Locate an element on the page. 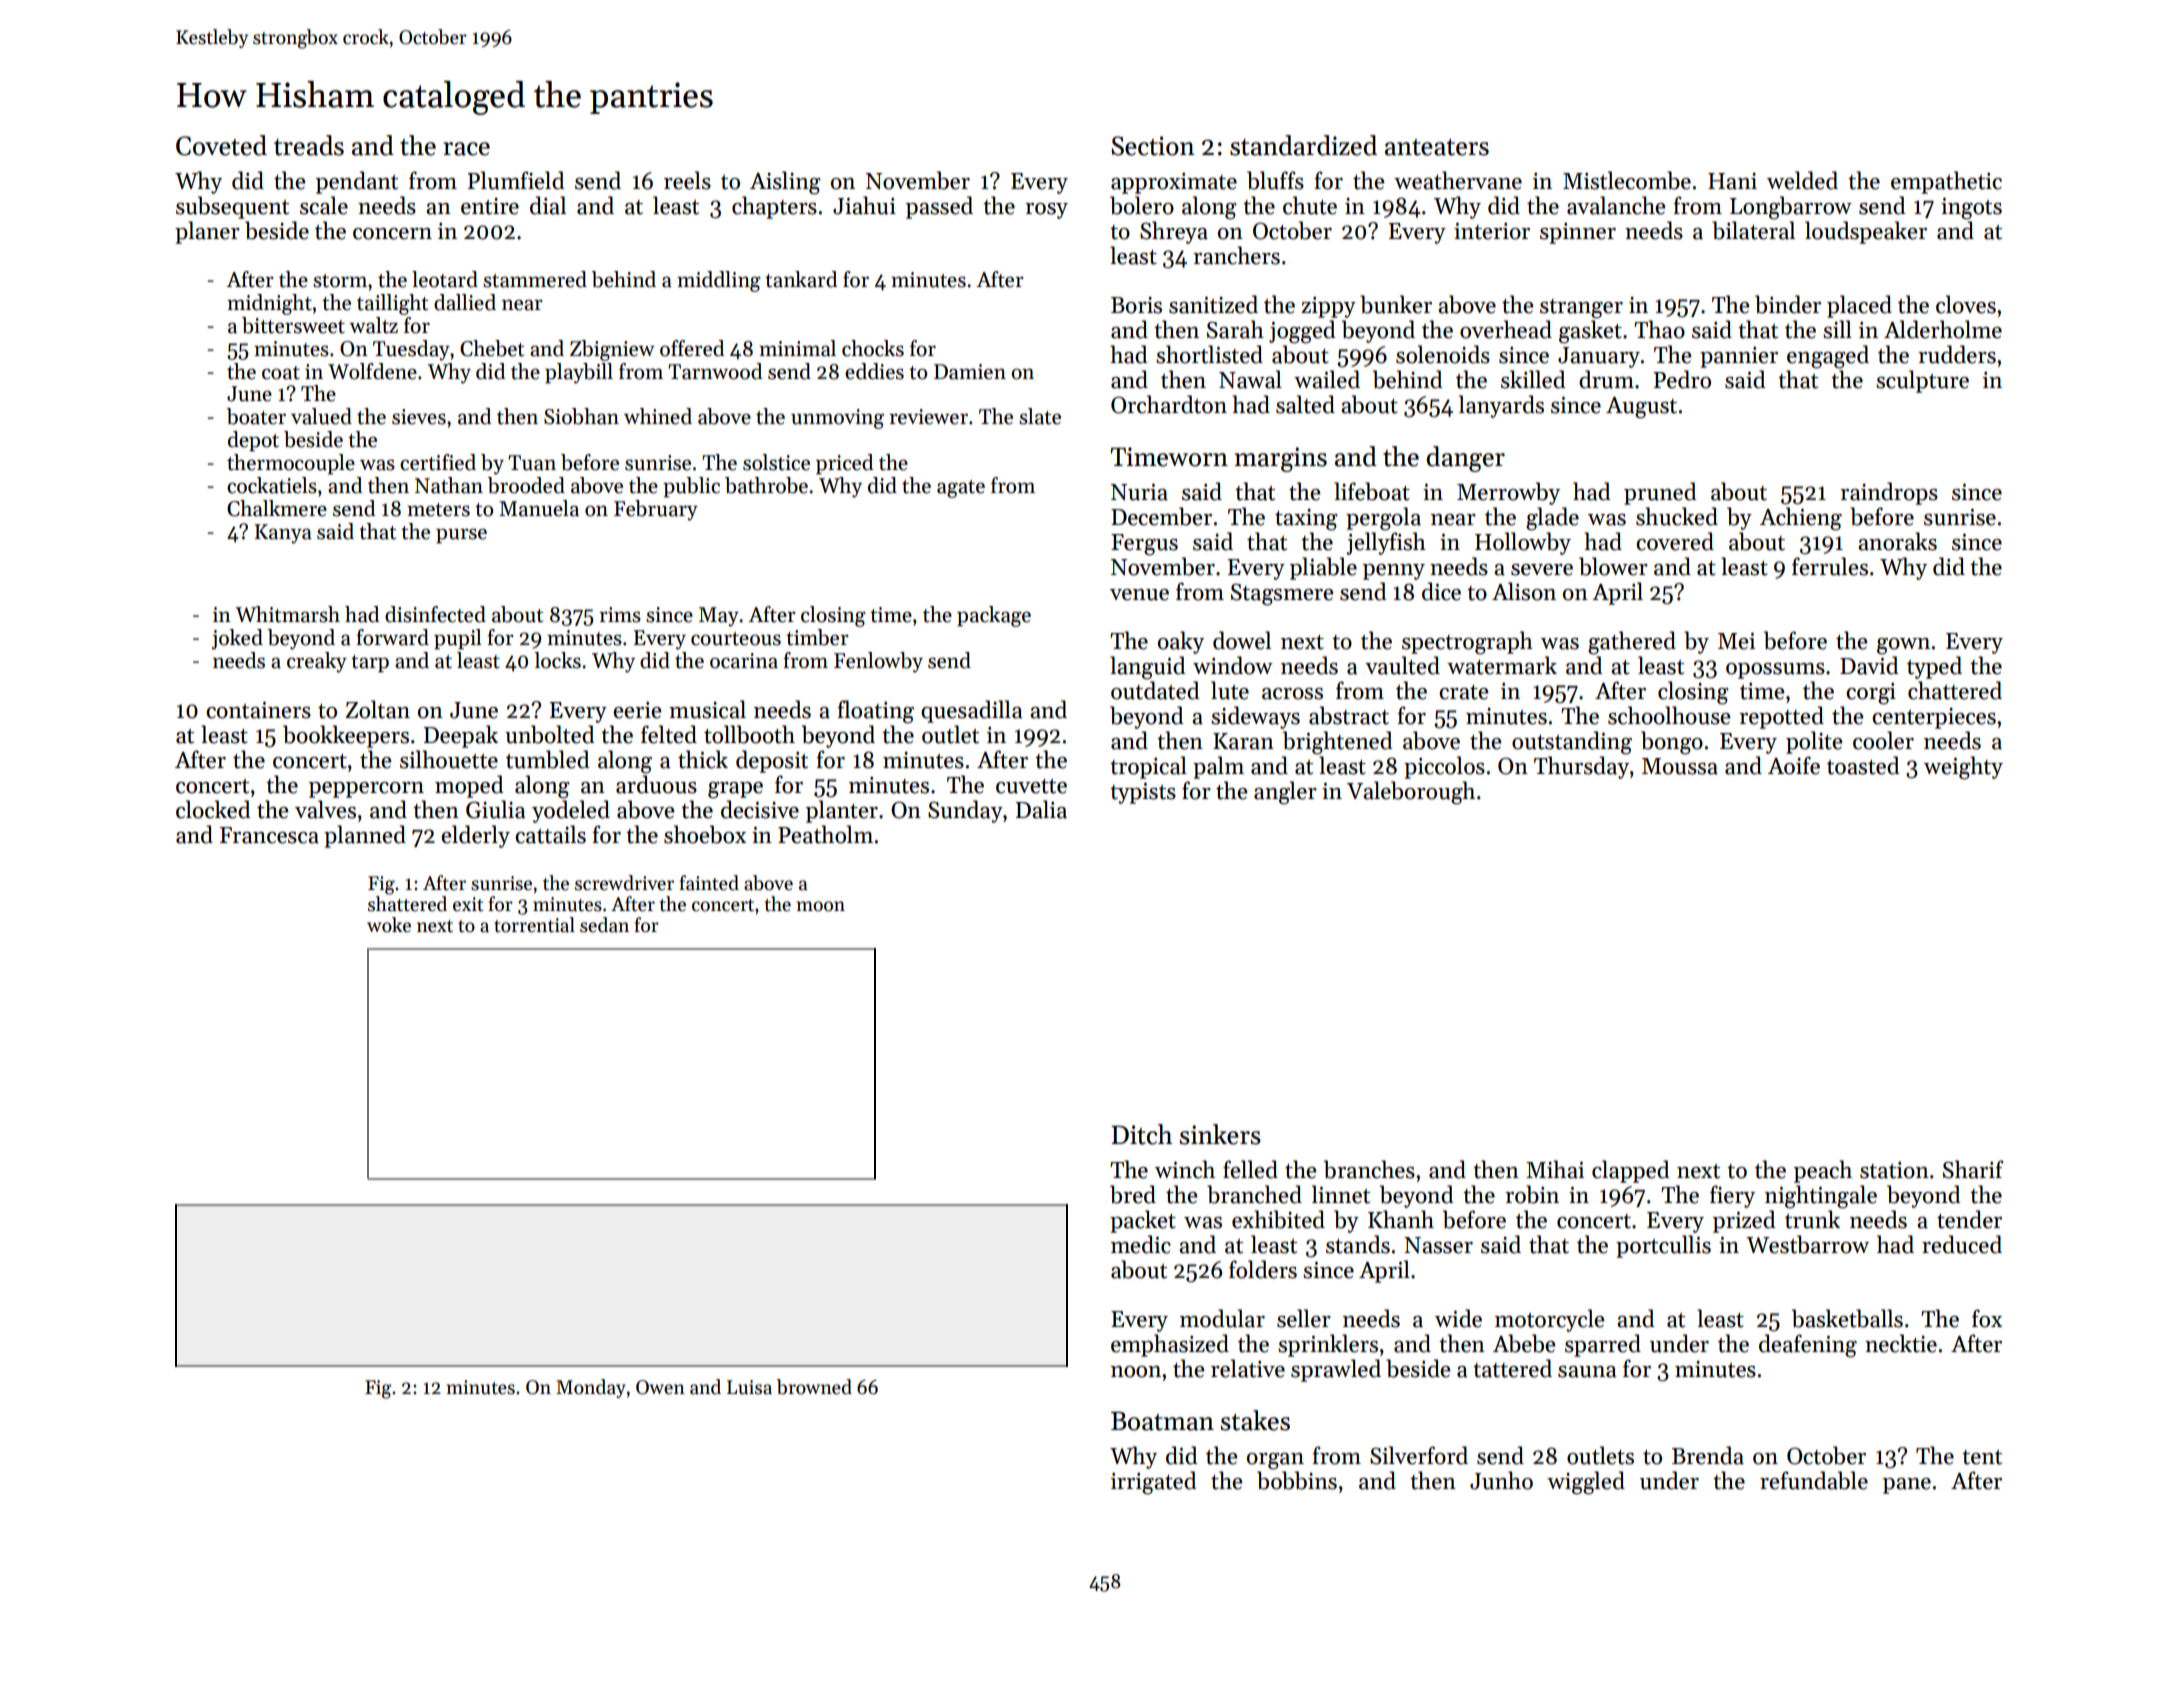  Sunday is located at coordinates (965, 811).
